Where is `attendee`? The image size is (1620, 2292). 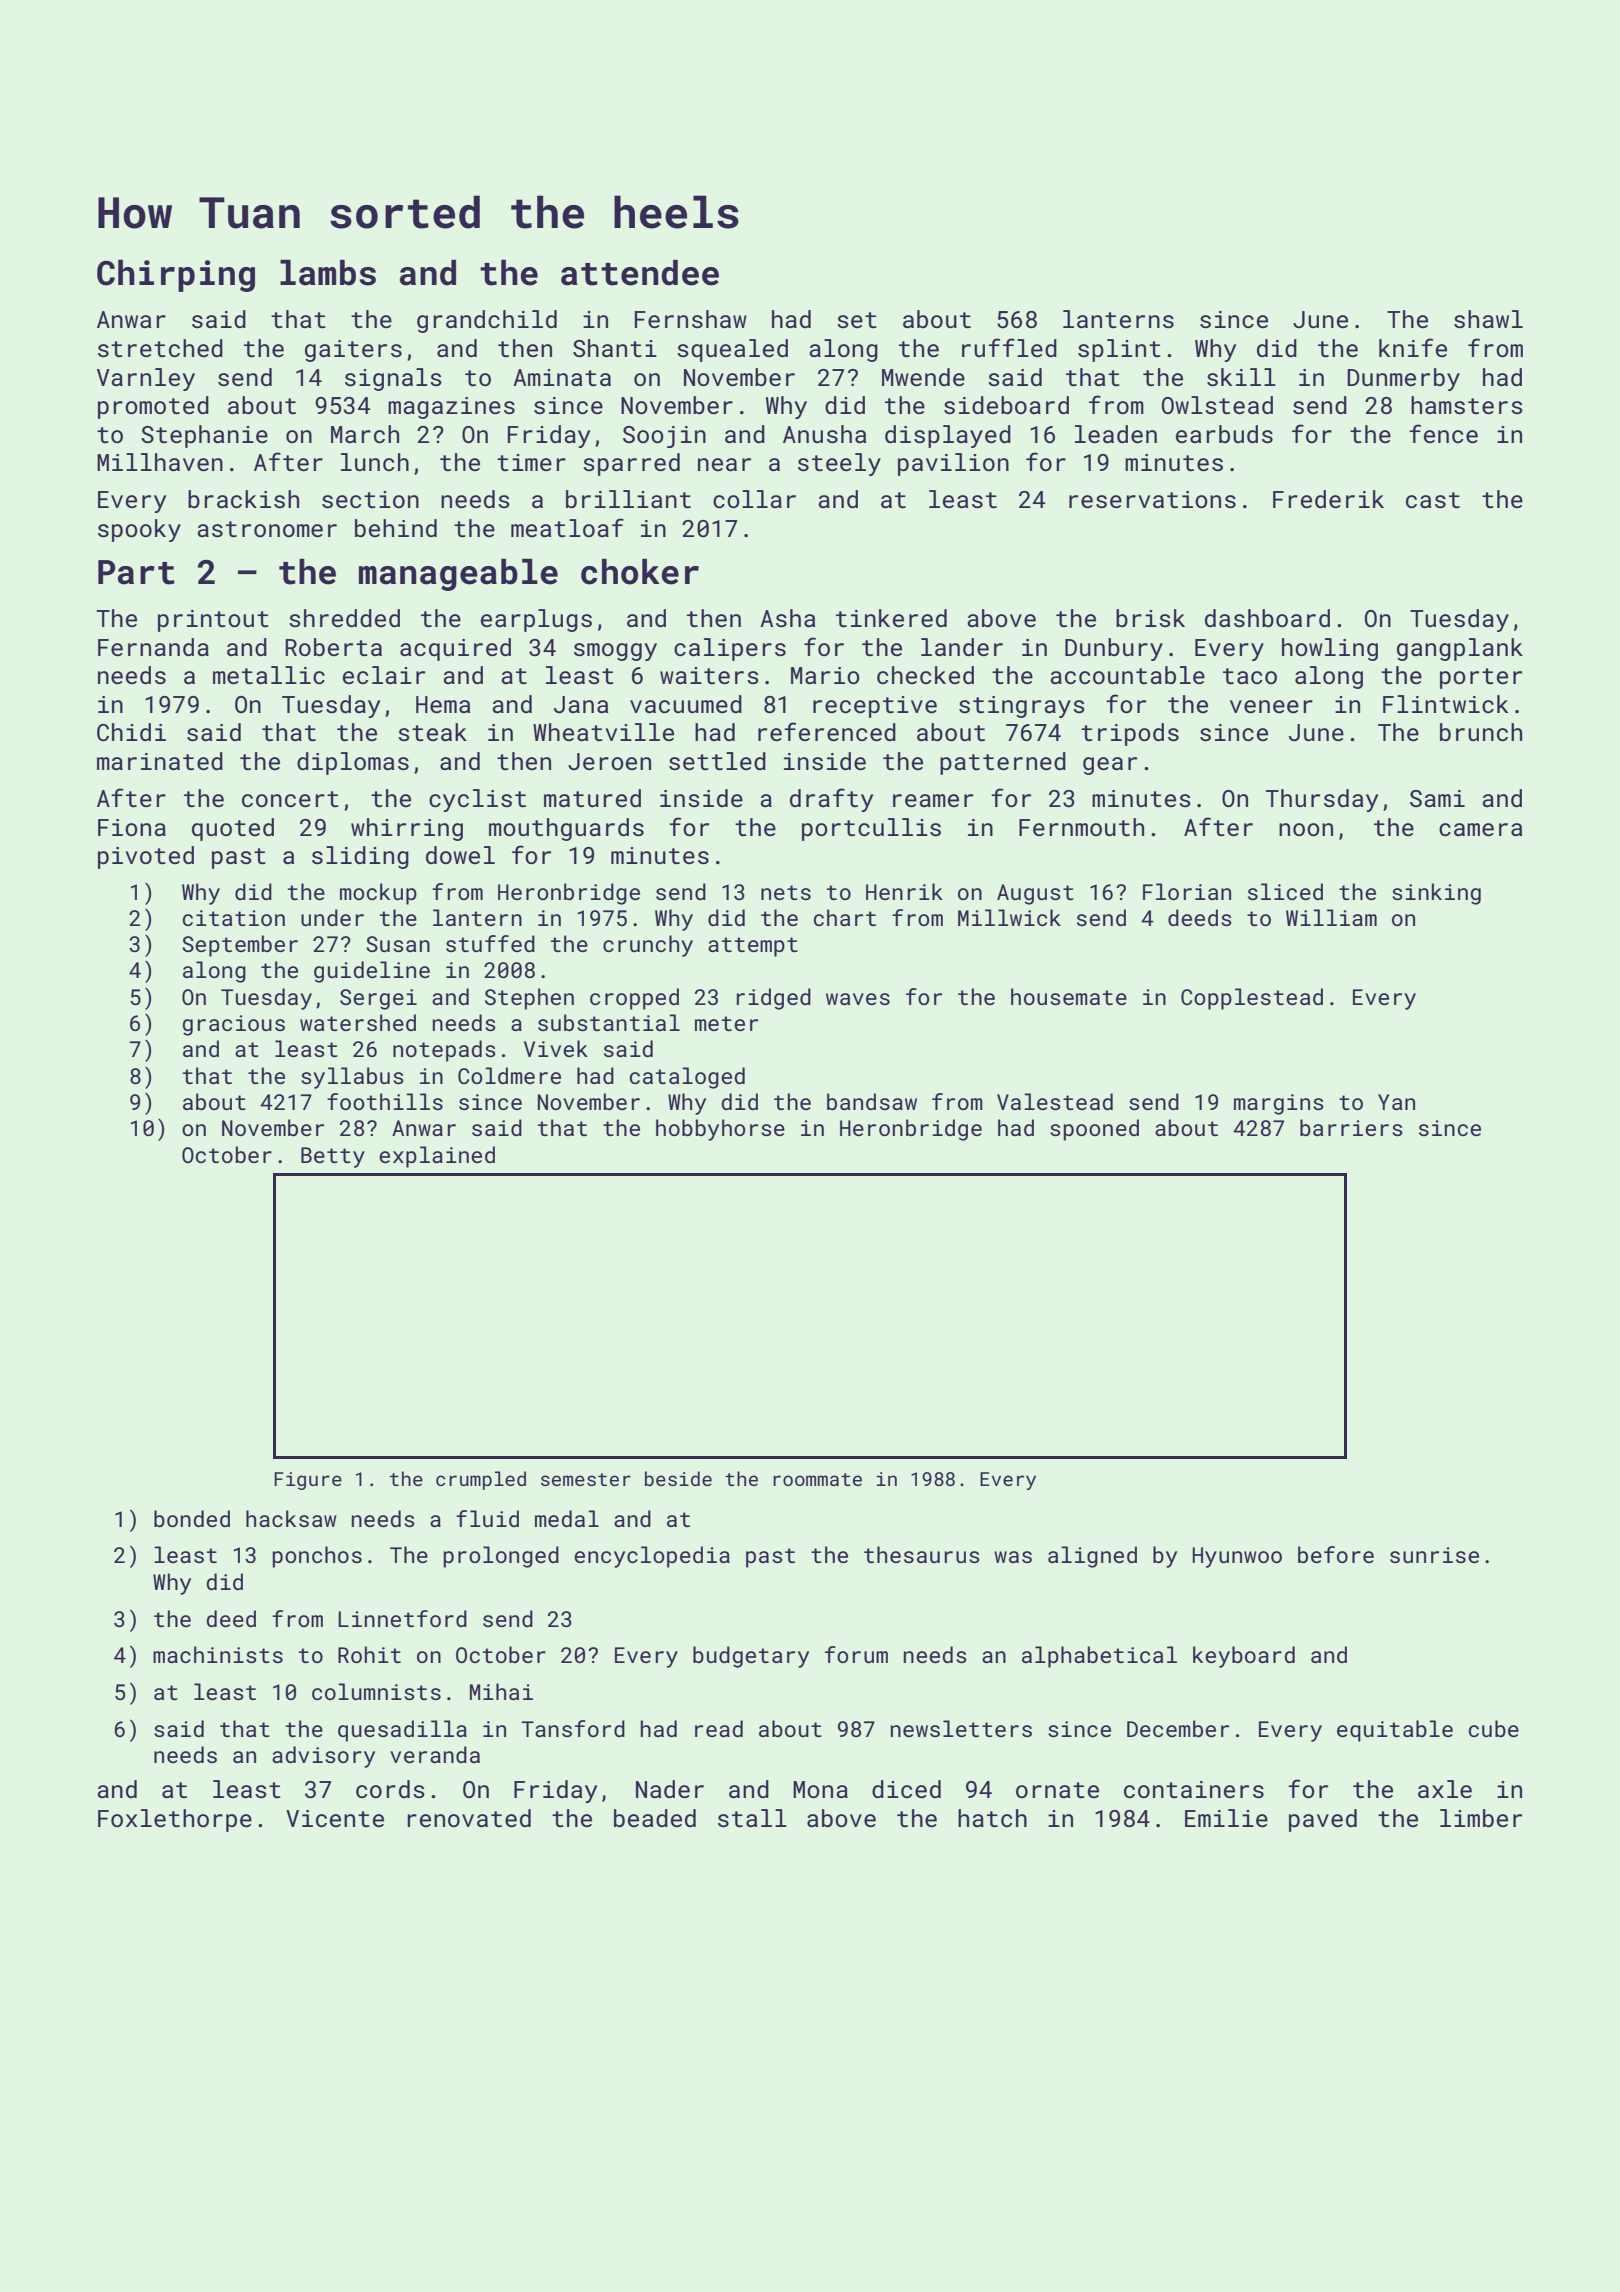 attendee is located at coordinates (640, 273).
